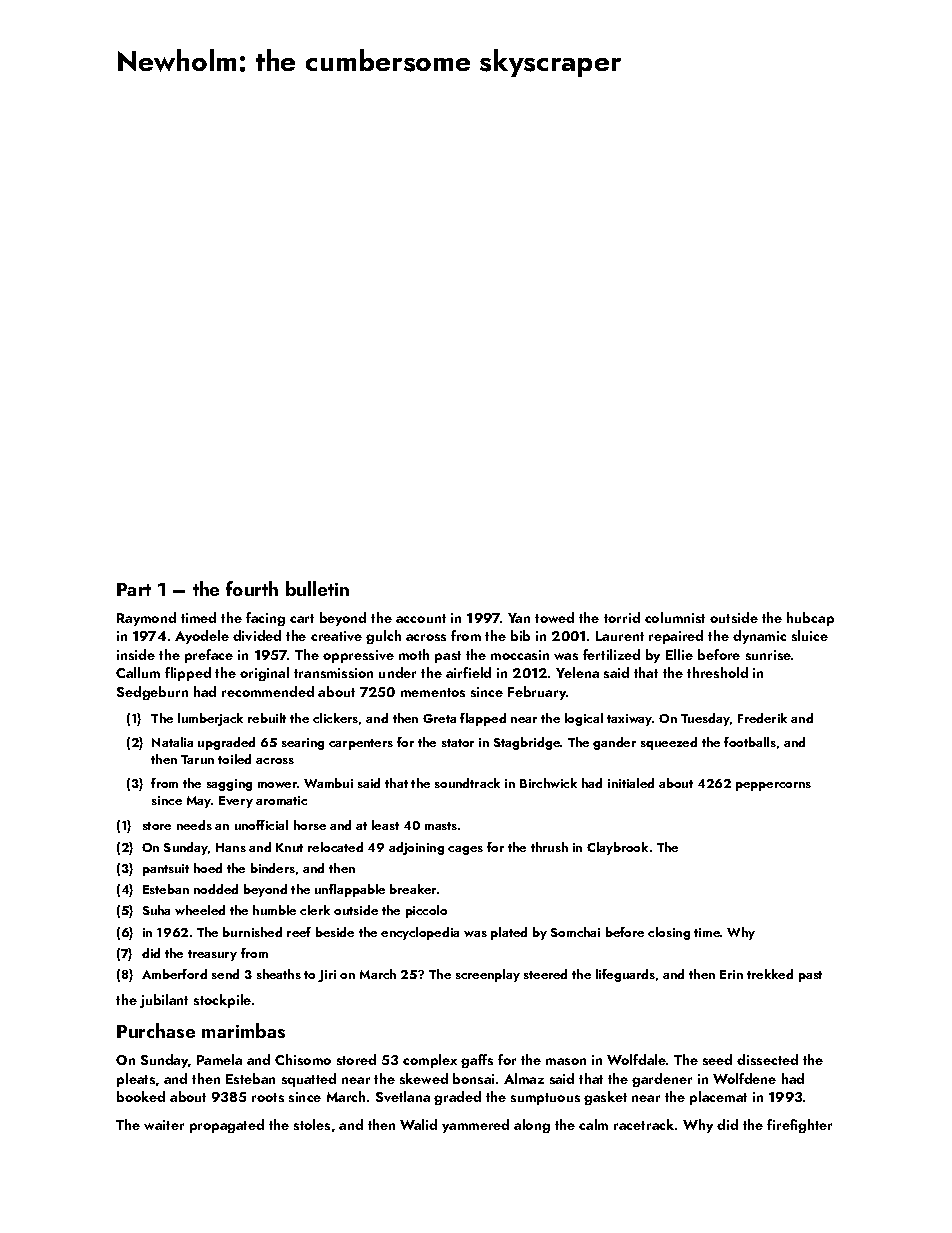 Image resolution: width=952 pixels, height=1233 pixels. Describe the element at coordinates (252, 588) in the screenshot. I see `fourth` at that location.
